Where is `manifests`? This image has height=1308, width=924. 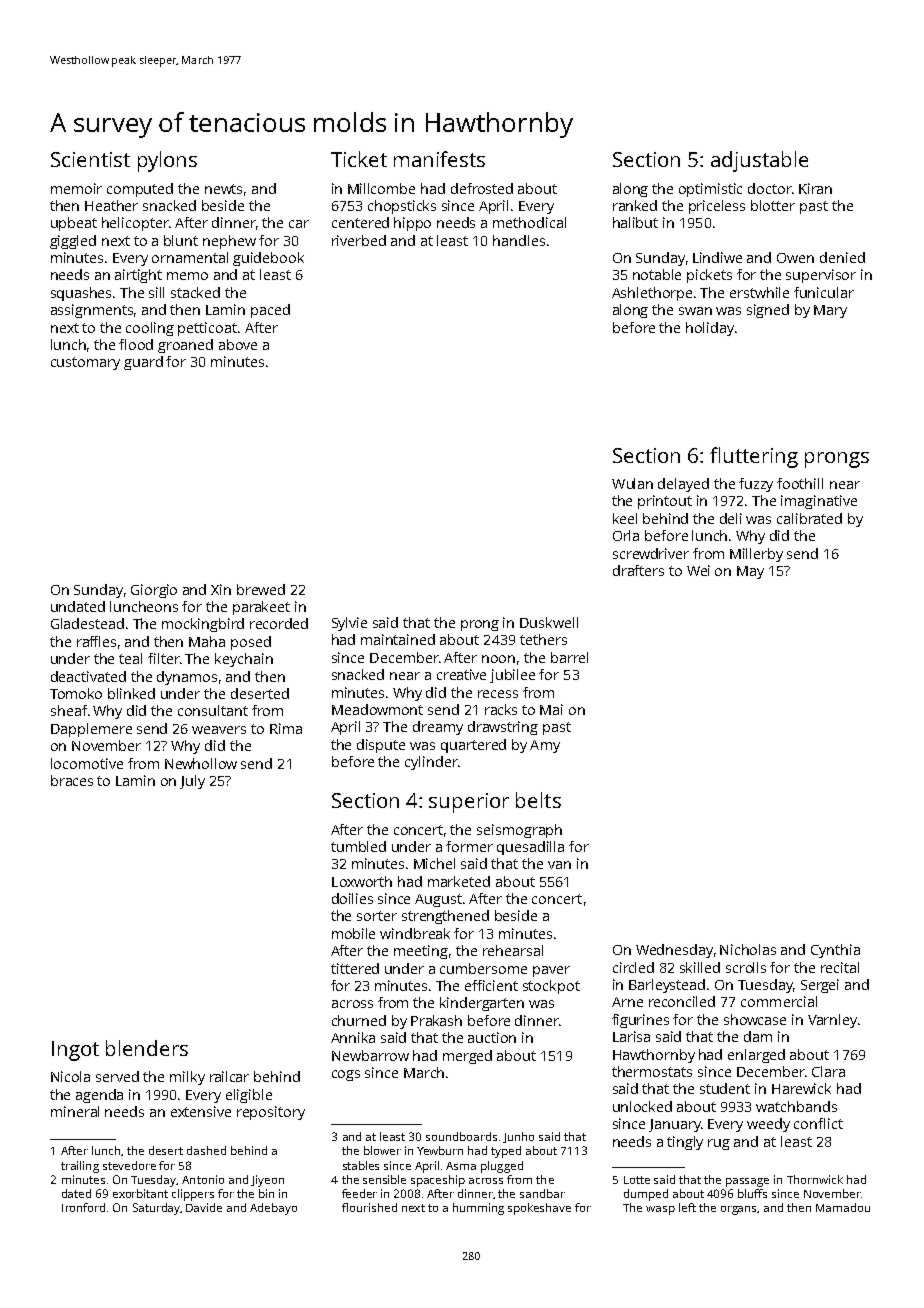
manifests is located at coordinates (439, 159).
